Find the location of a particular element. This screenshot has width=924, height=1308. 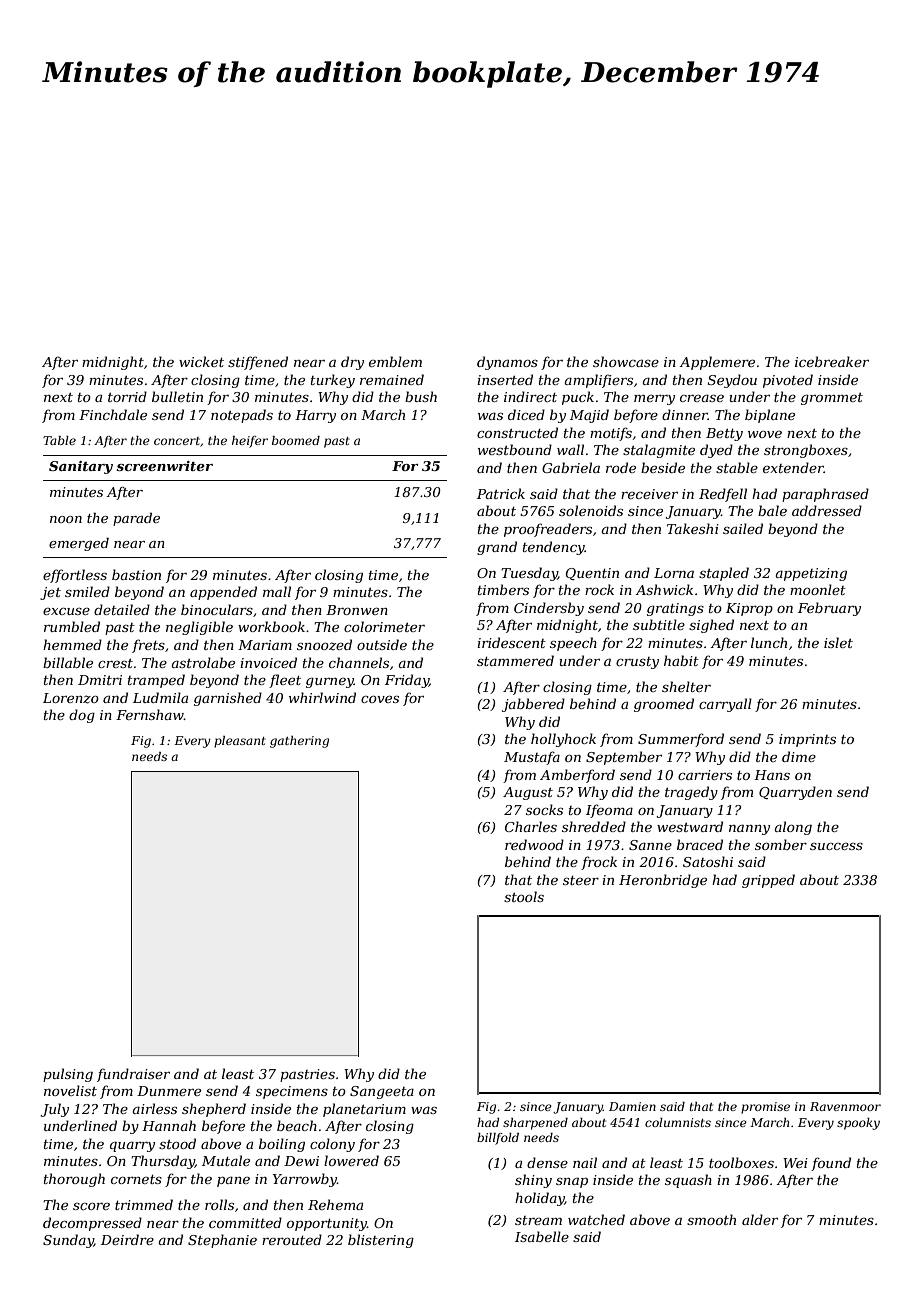

dense is located at coordinates (547, 1162).
